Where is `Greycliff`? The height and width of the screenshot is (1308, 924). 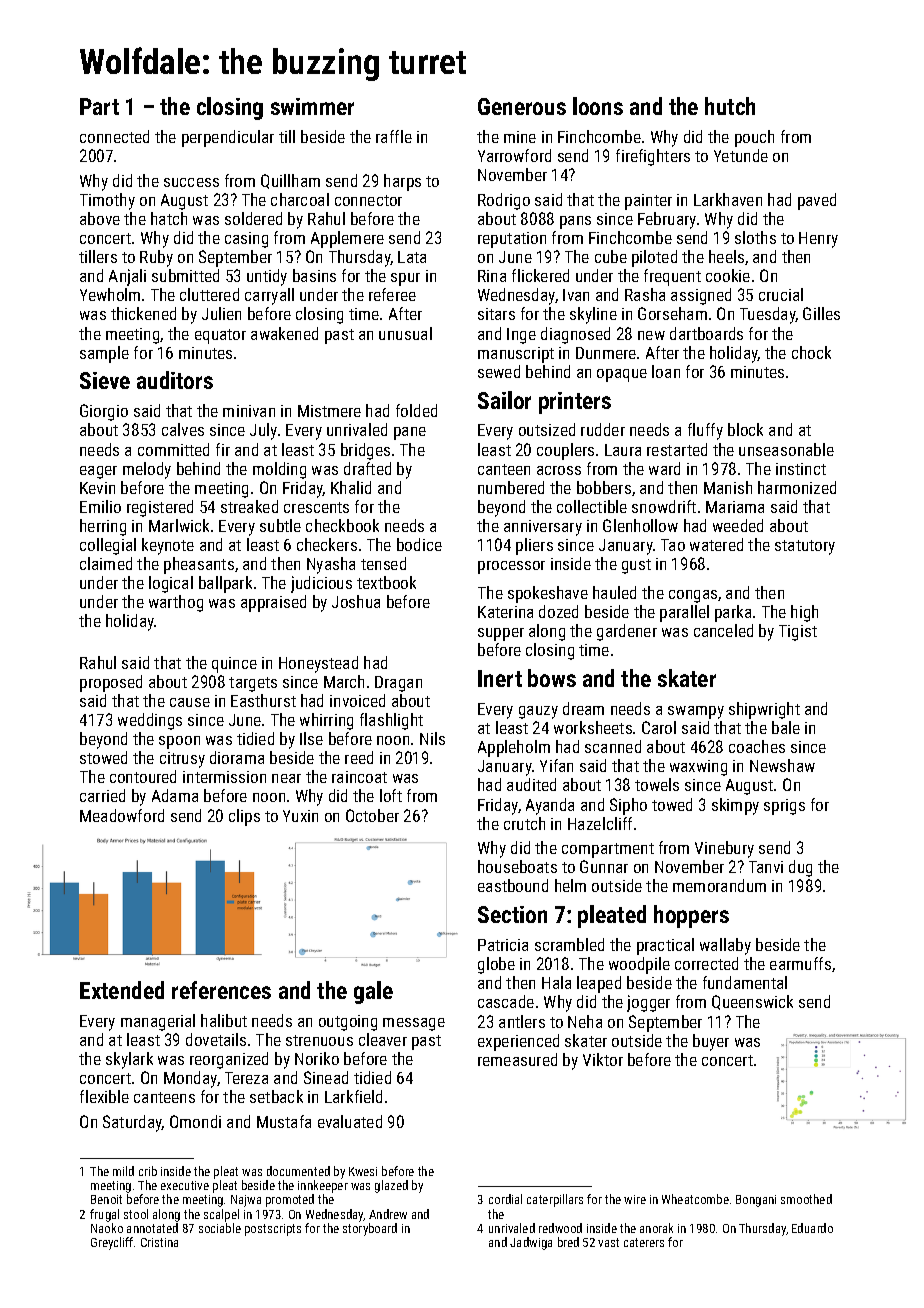
Greycliff is located at coordinates (112, 1243).
